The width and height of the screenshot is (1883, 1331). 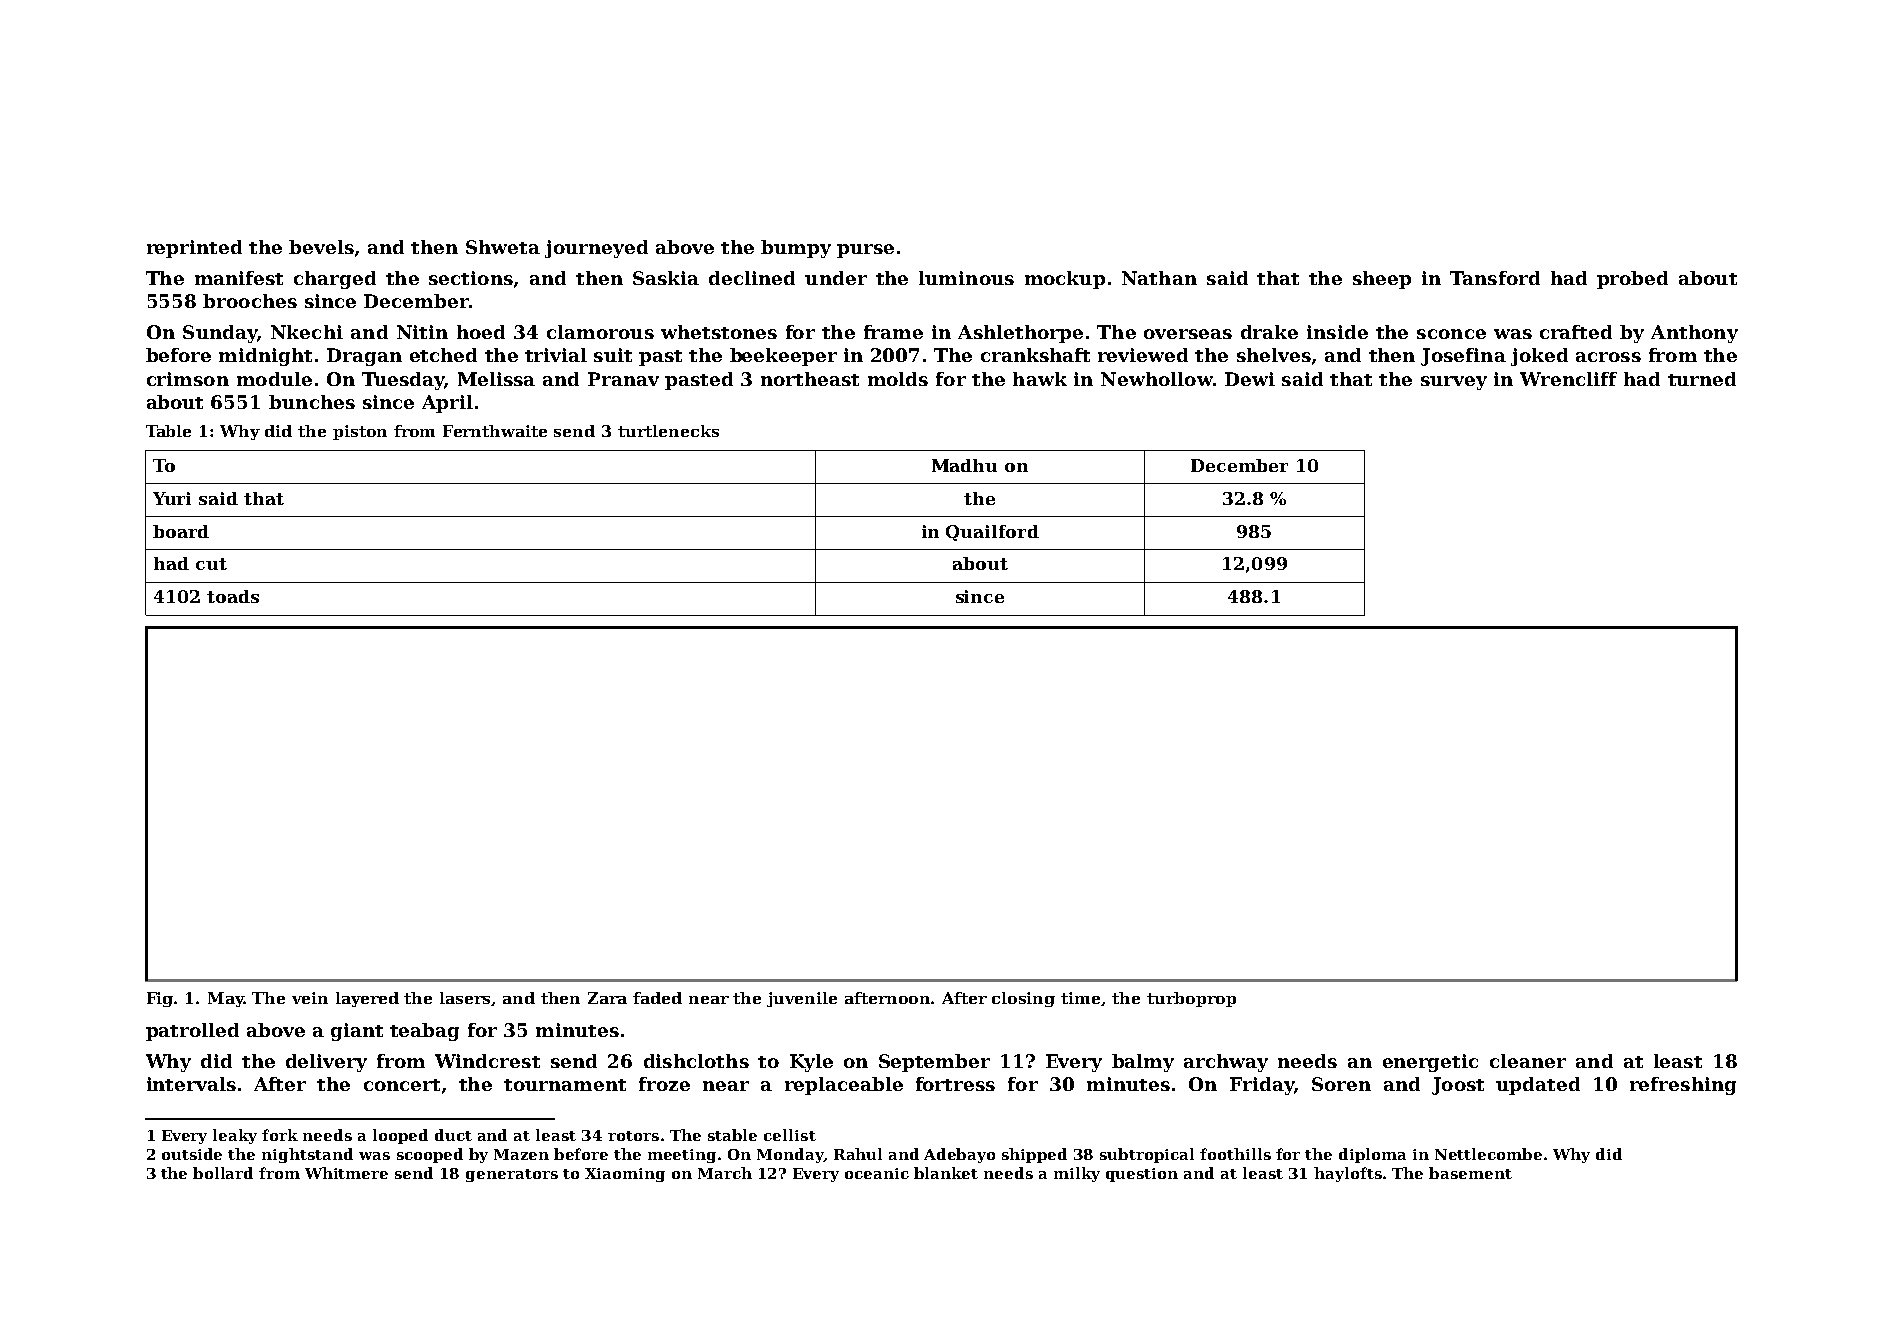 What do you see at coordinates (1382, 280) in the screenshot?
I see `sheep` at bounding box center [1382, 280].
